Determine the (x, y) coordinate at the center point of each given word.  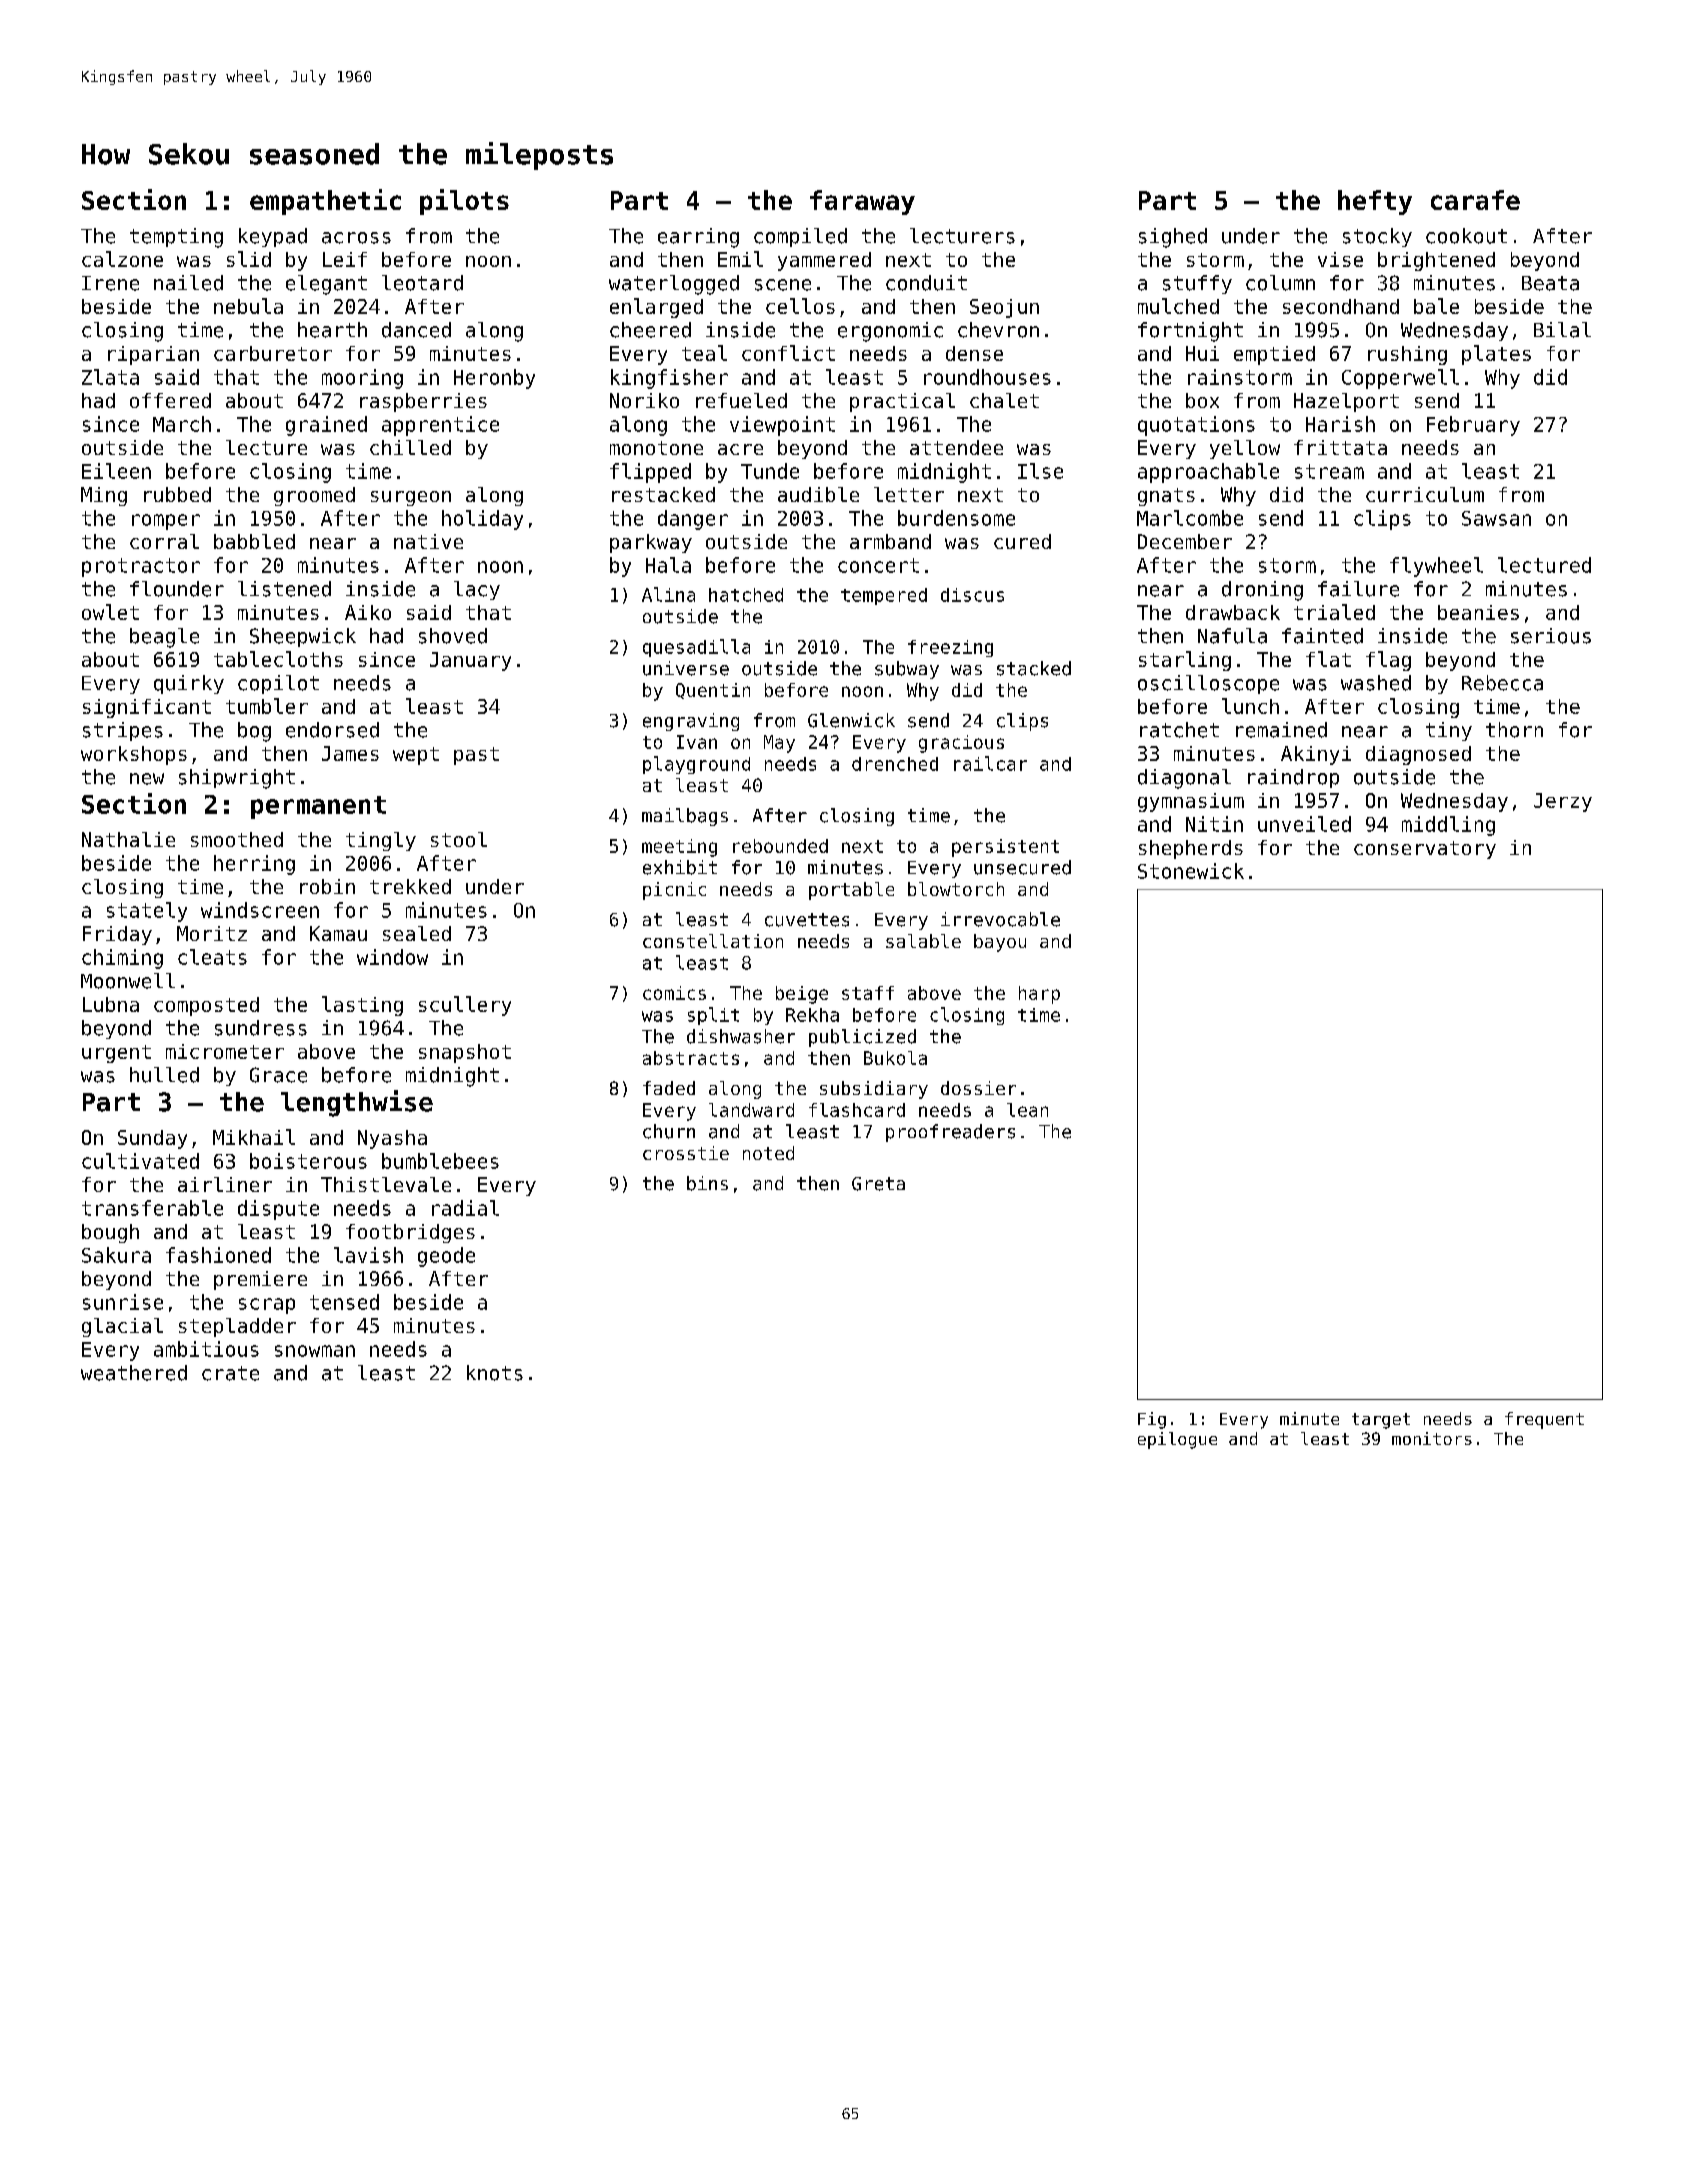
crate (230, 1373)
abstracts (691, 1058)
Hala (668, 565)
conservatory (1425, 850)
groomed (314, 496)
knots (495, 1373)
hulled (164, 1075)
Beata (1550, 283)
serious (1551, 636)
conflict (788, 353)
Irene (110, 283)
